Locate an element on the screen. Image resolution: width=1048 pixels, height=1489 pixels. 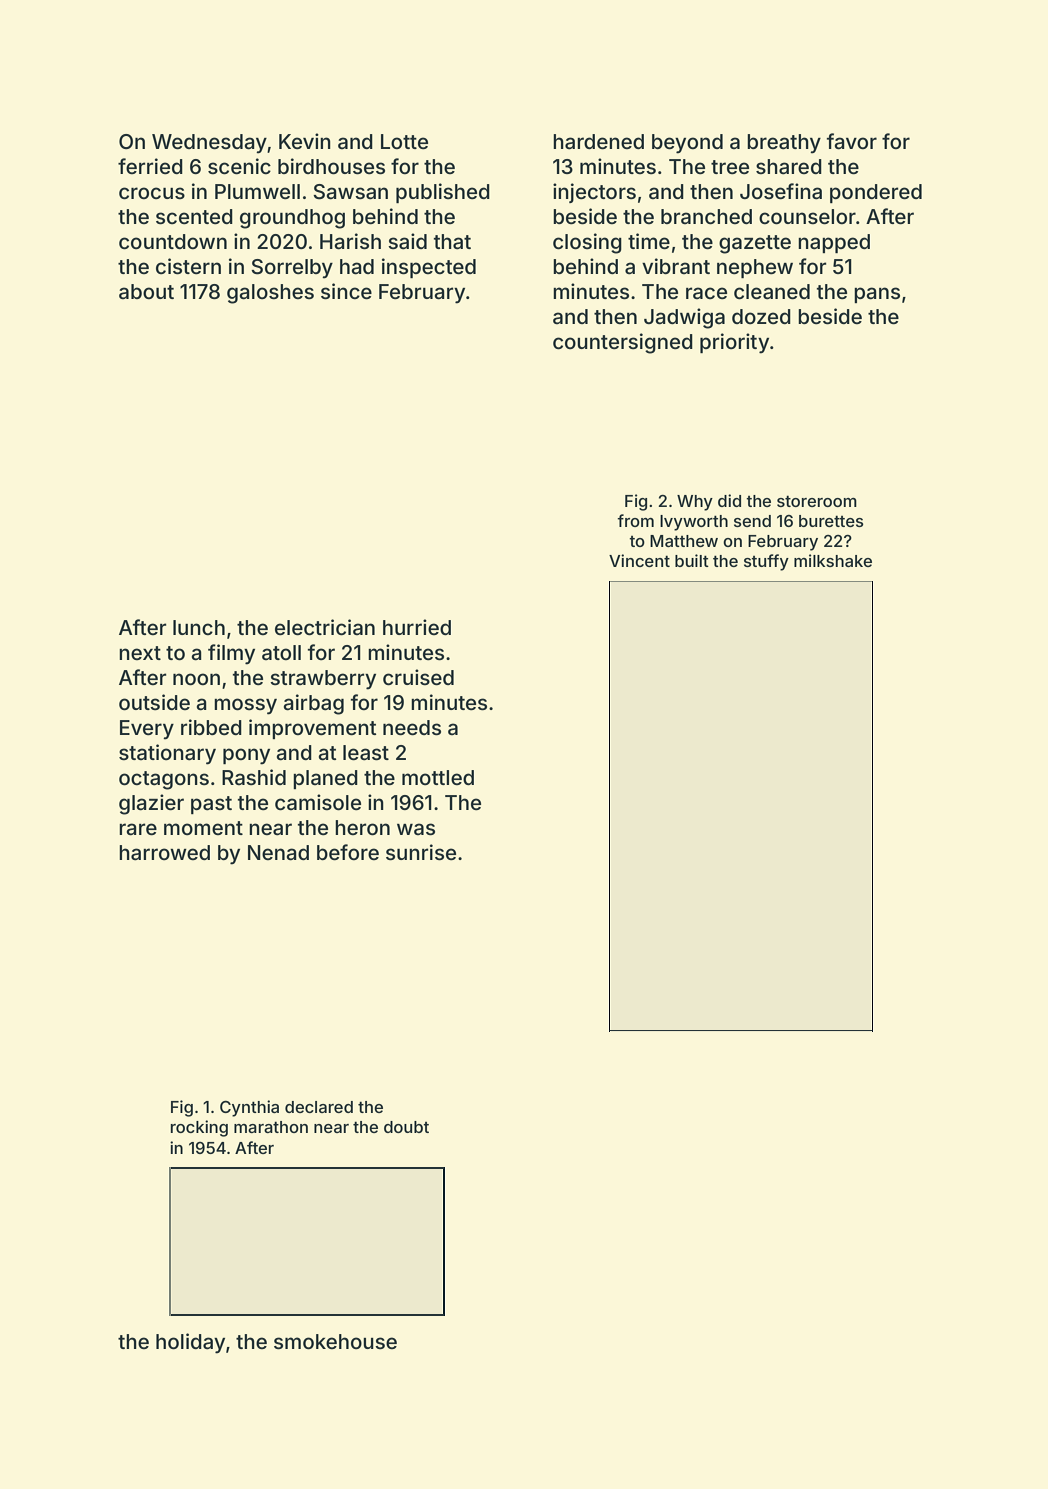
about is located at coordinates (146, 291).
